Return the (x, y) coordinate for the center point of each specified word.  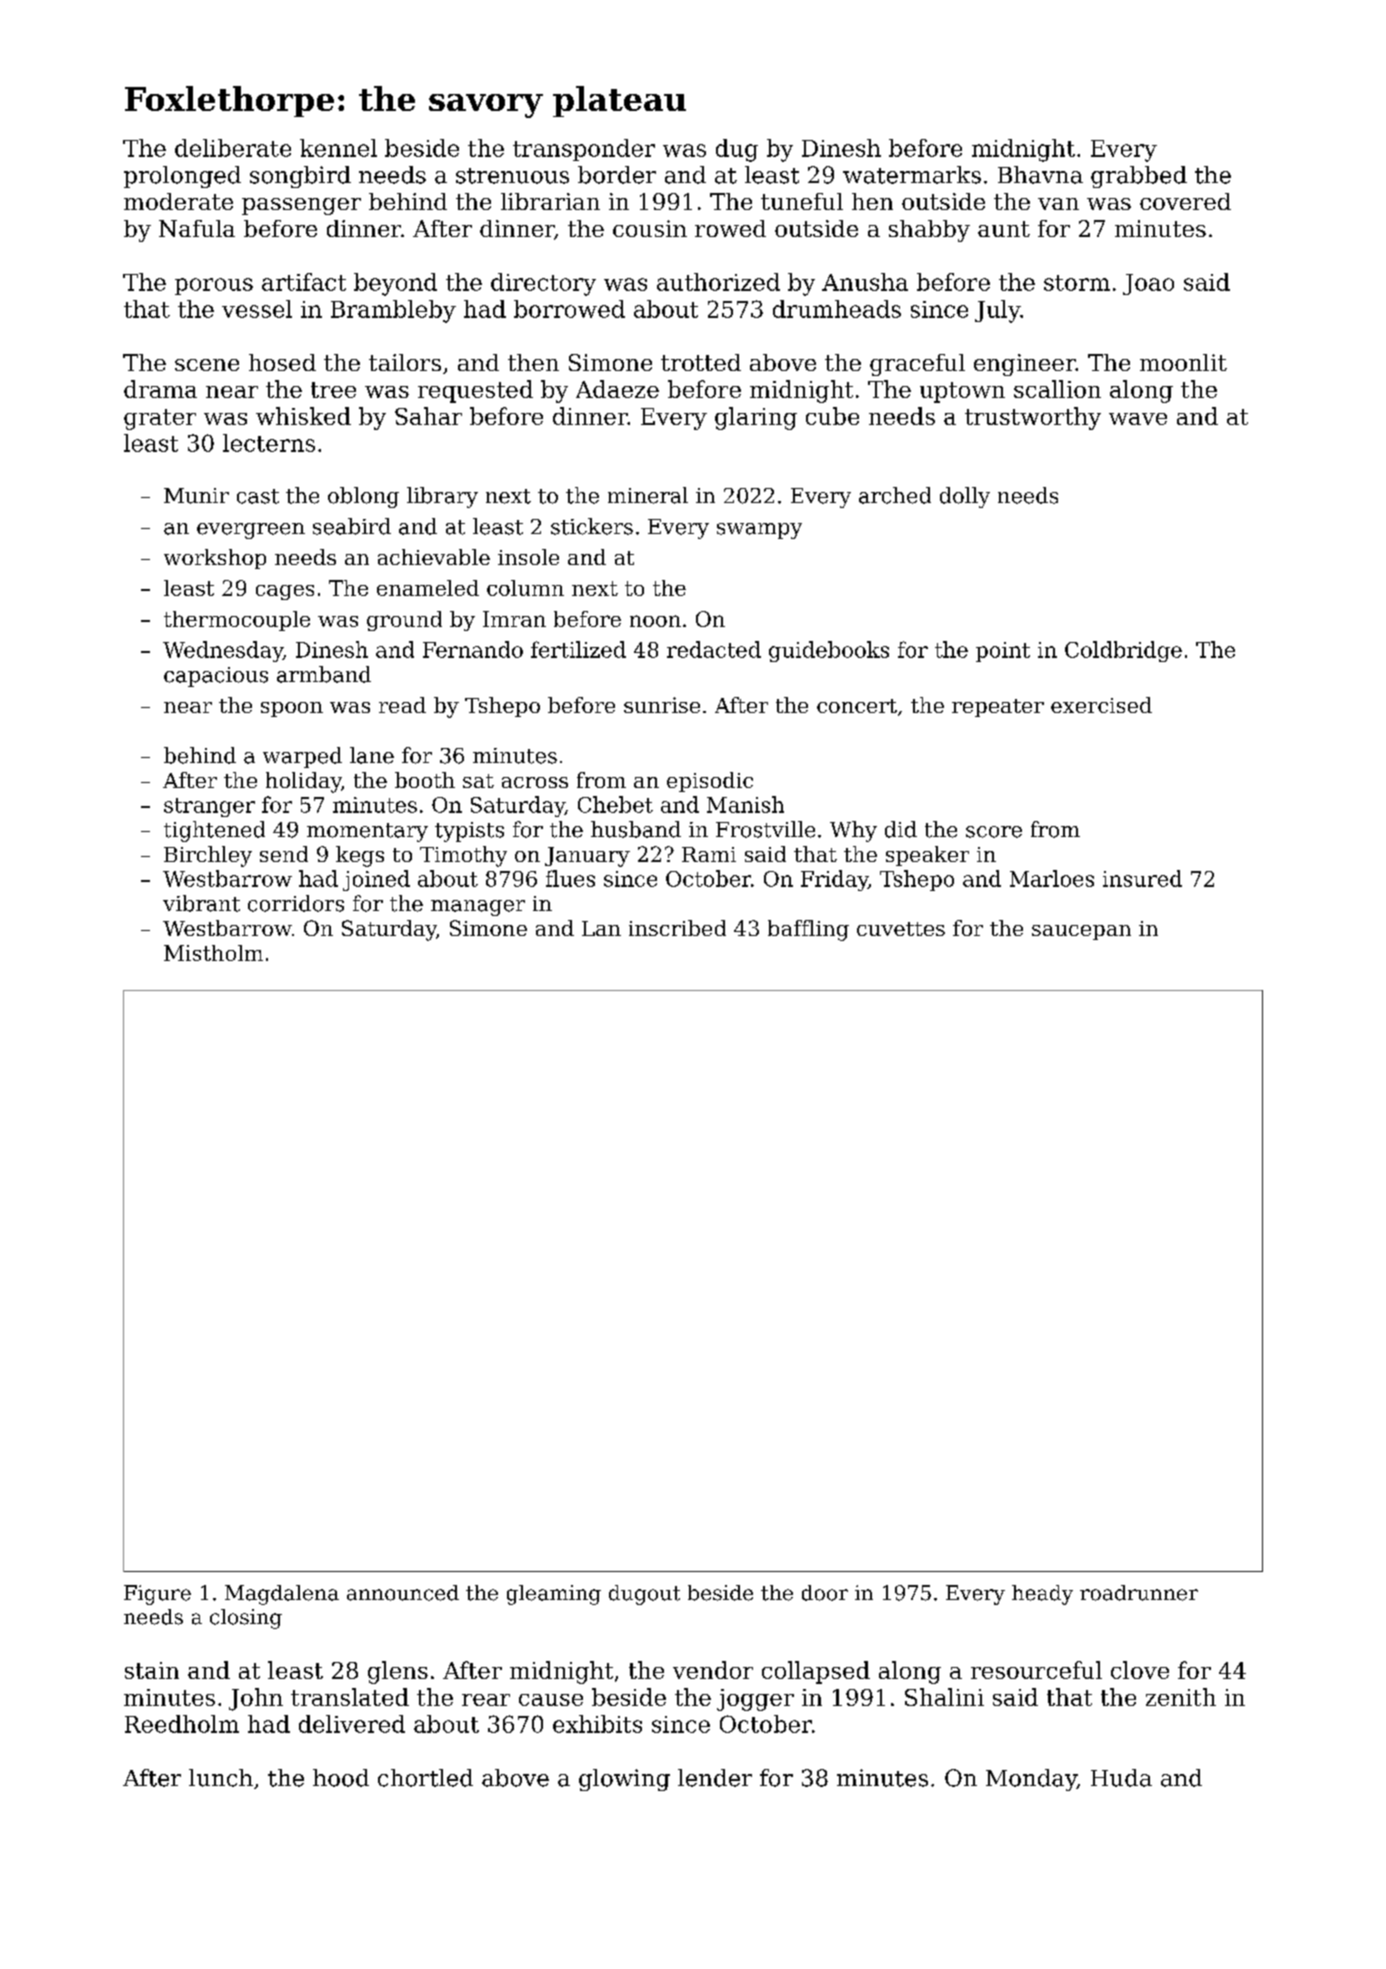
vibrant (201, 903)
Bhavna (1040, 175)
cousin (650, 228)
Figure (157, 1595)
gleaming (554, 1595)
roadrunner (1139, 1593)
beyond (395, 284)
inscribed (677, 928)
